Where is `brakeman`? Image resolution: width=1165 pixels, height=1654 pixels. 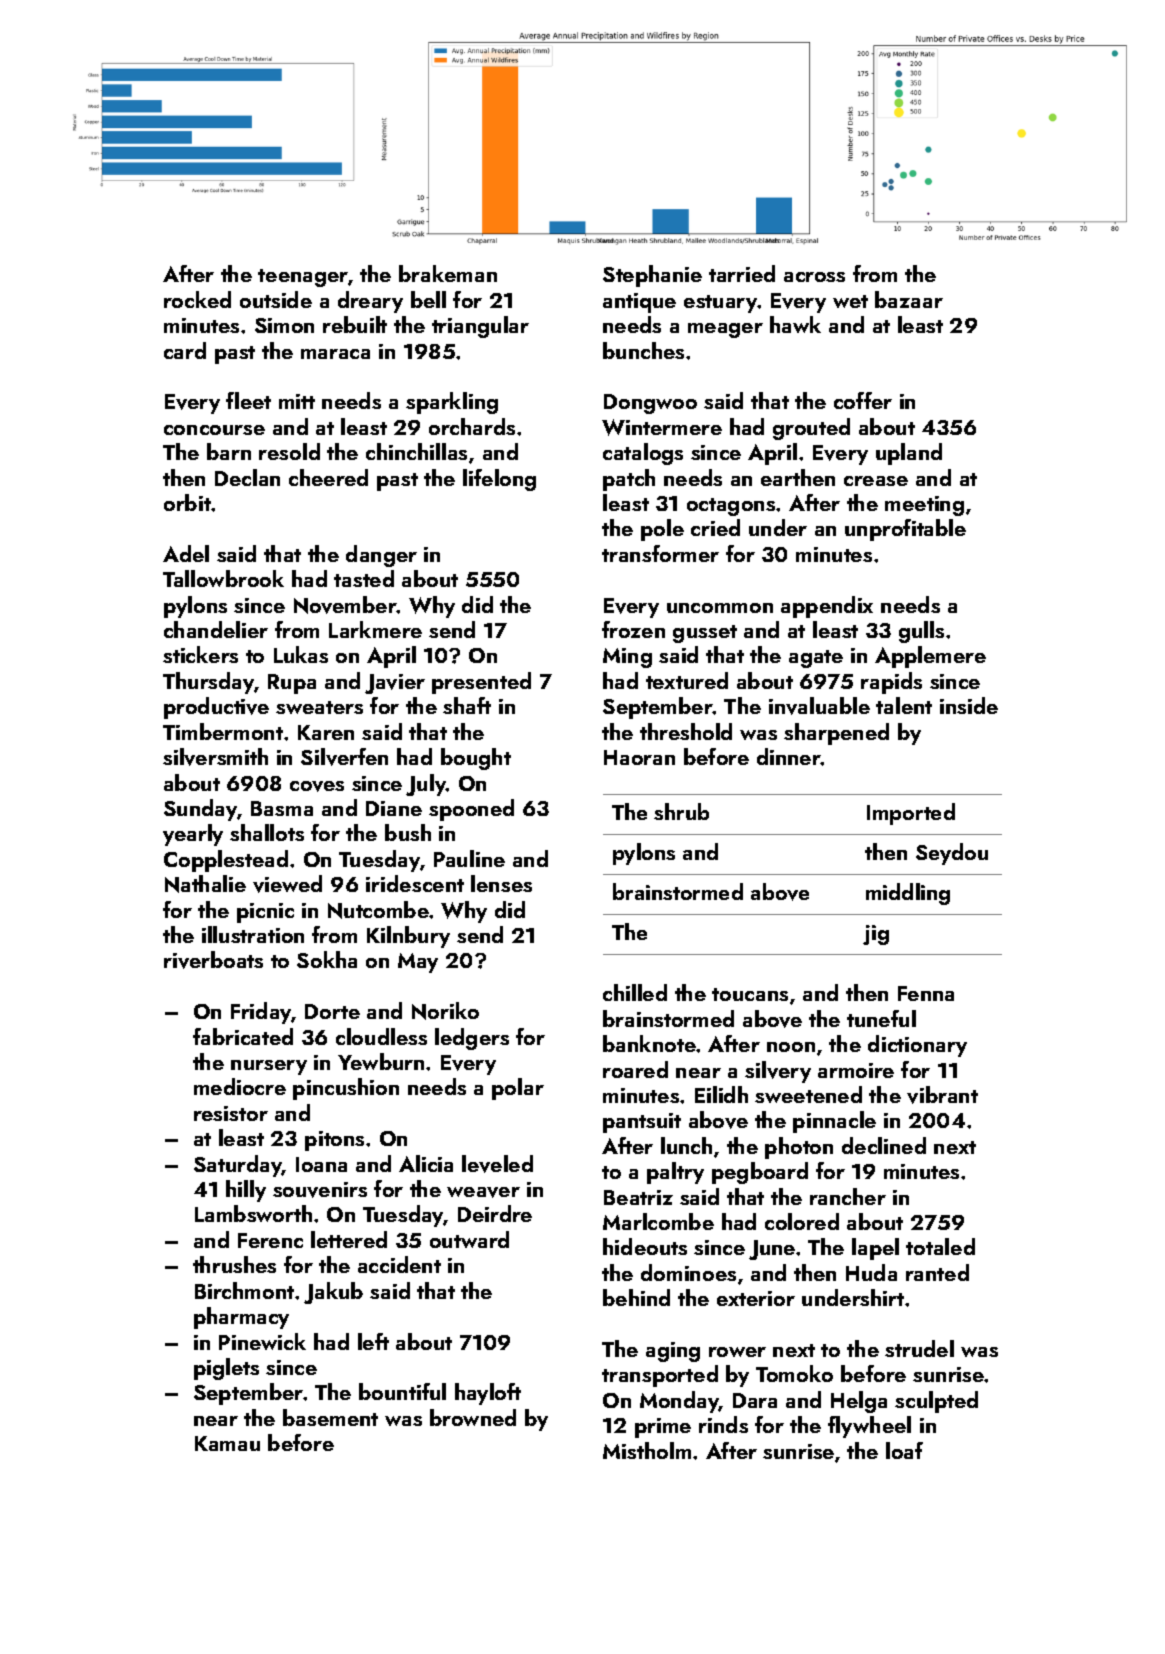
brakeman is located at coordinates (448, 273).
